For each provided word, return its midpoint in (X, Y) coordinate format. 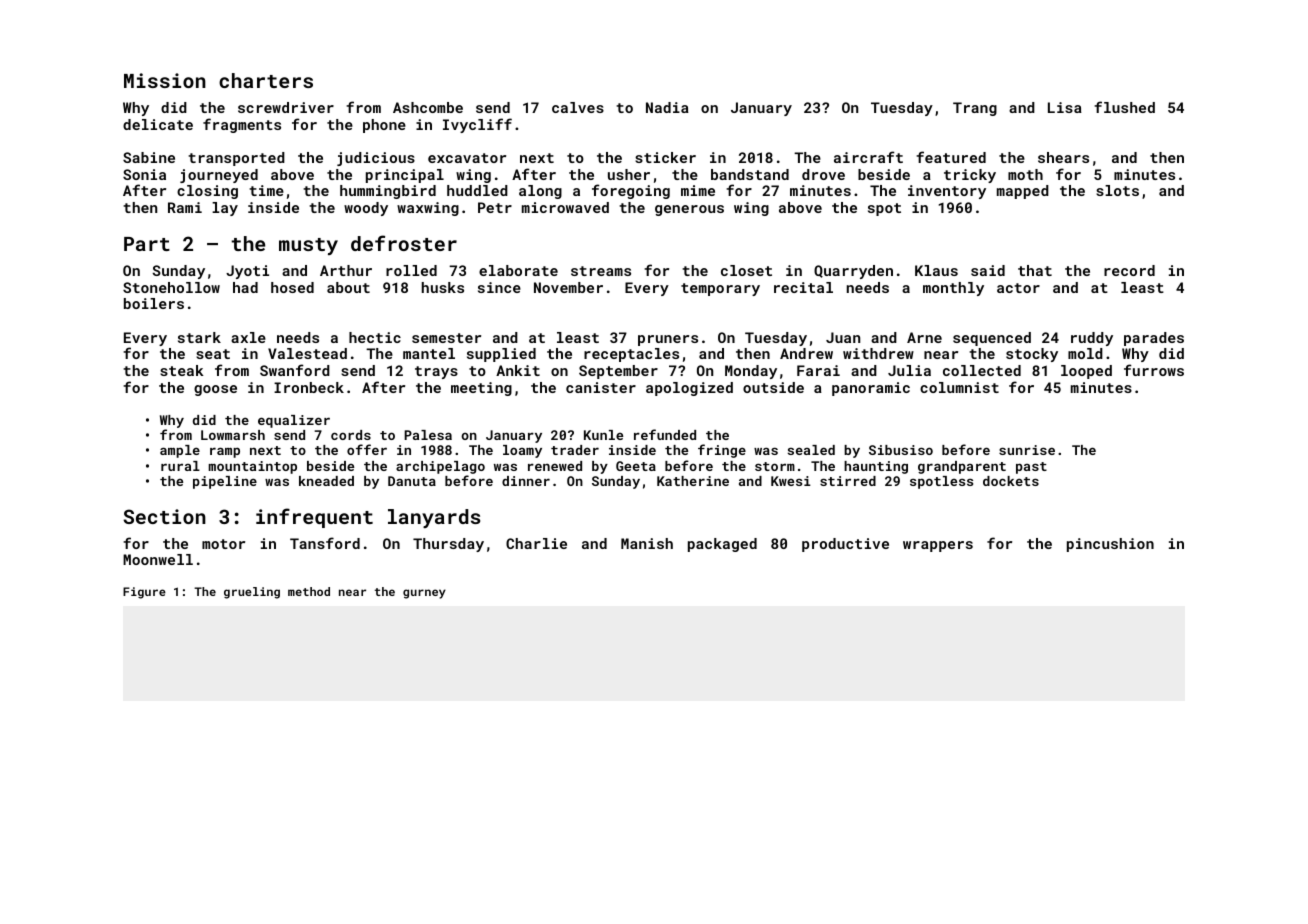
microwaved (565, 207)
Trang (975, 109)
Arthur (346, 270)
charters (266, 80)
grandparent (962, 467)
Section (164, 516)
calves (578, 107)
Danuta (412, 481)
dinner (526, 481)
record (1129, 270)
